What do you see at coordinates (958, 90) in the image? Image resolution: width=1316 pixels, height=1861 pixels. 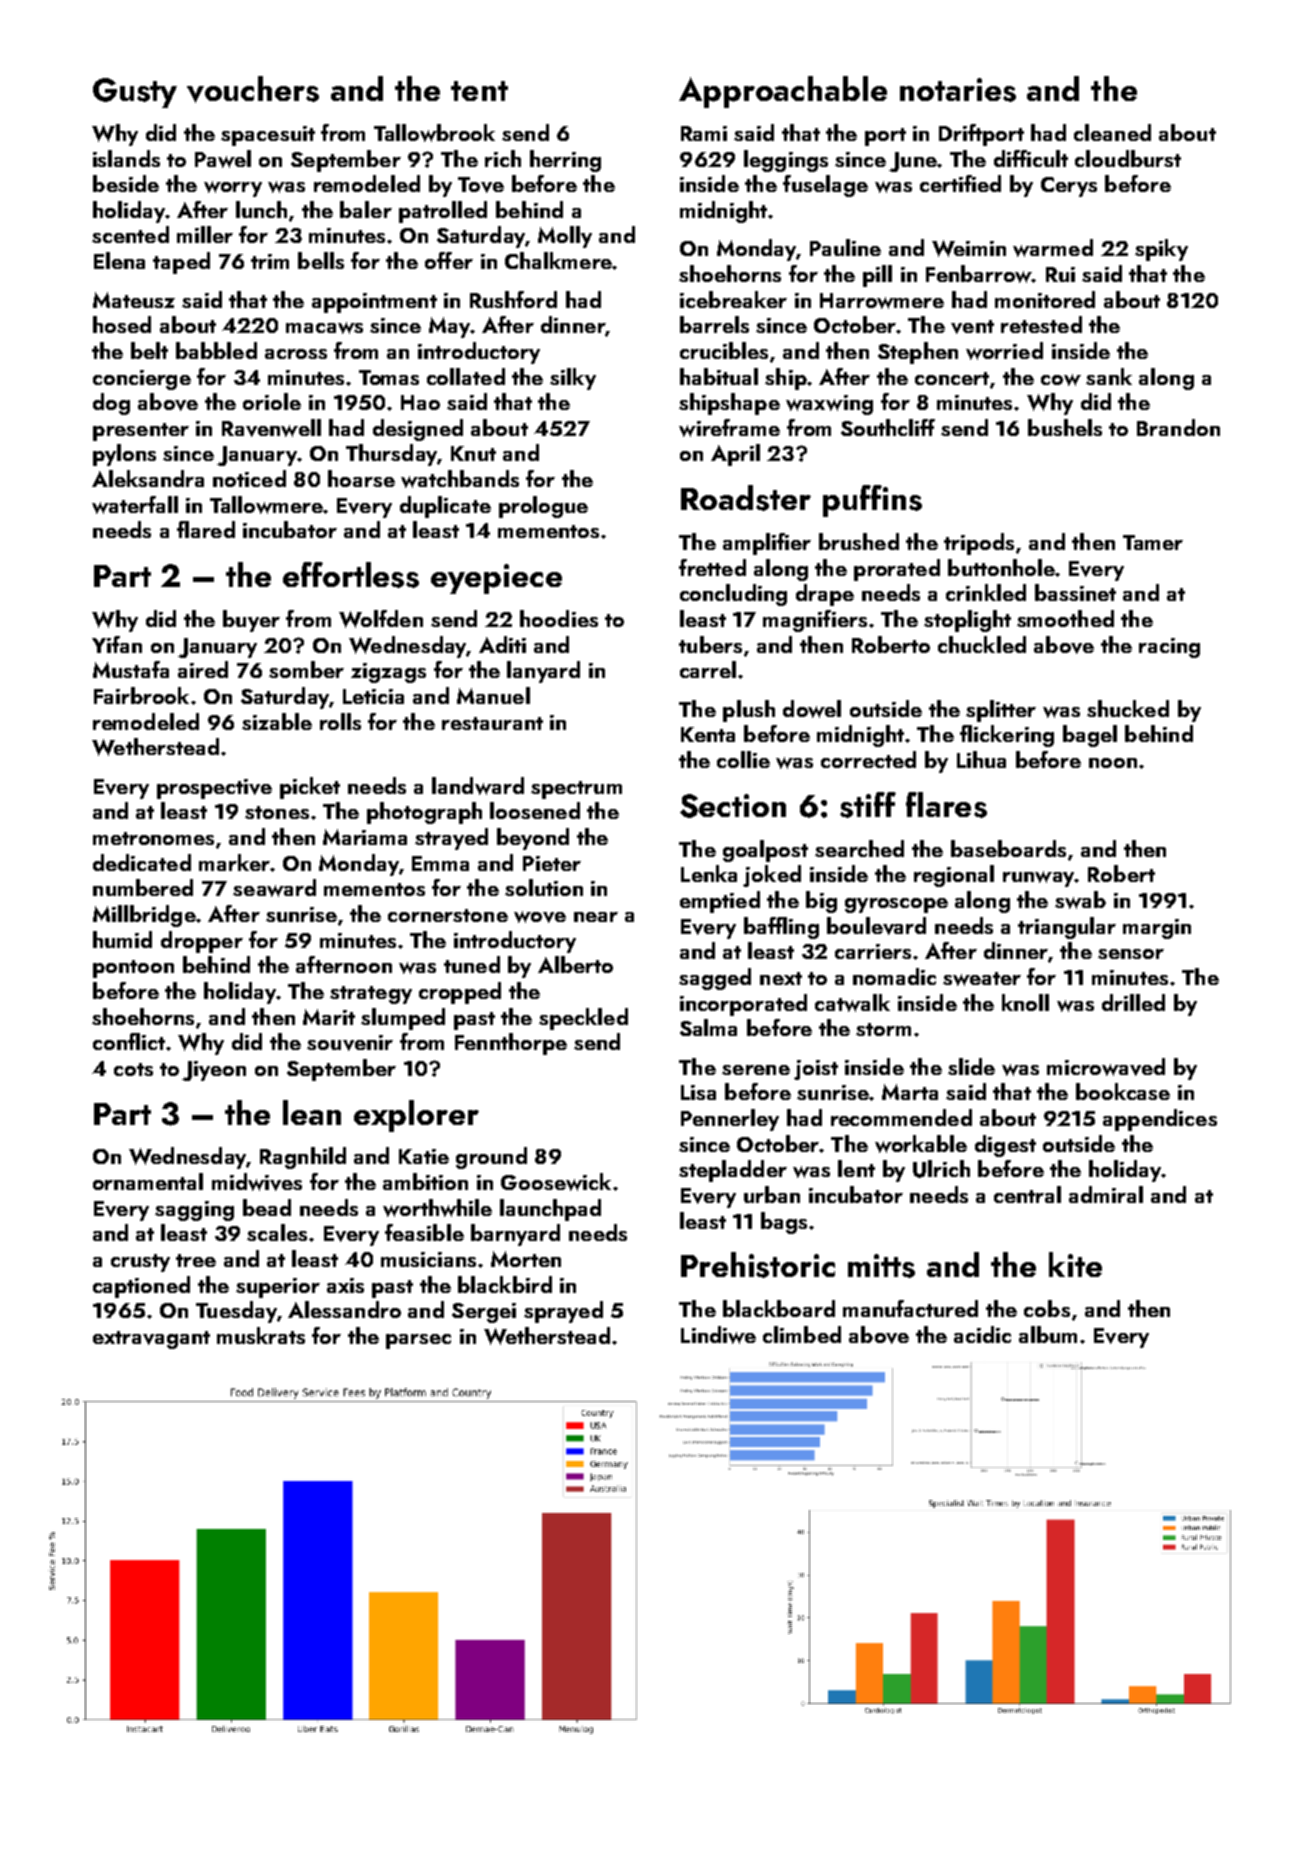 I see `notaries` at bounding box center [958, 90].
